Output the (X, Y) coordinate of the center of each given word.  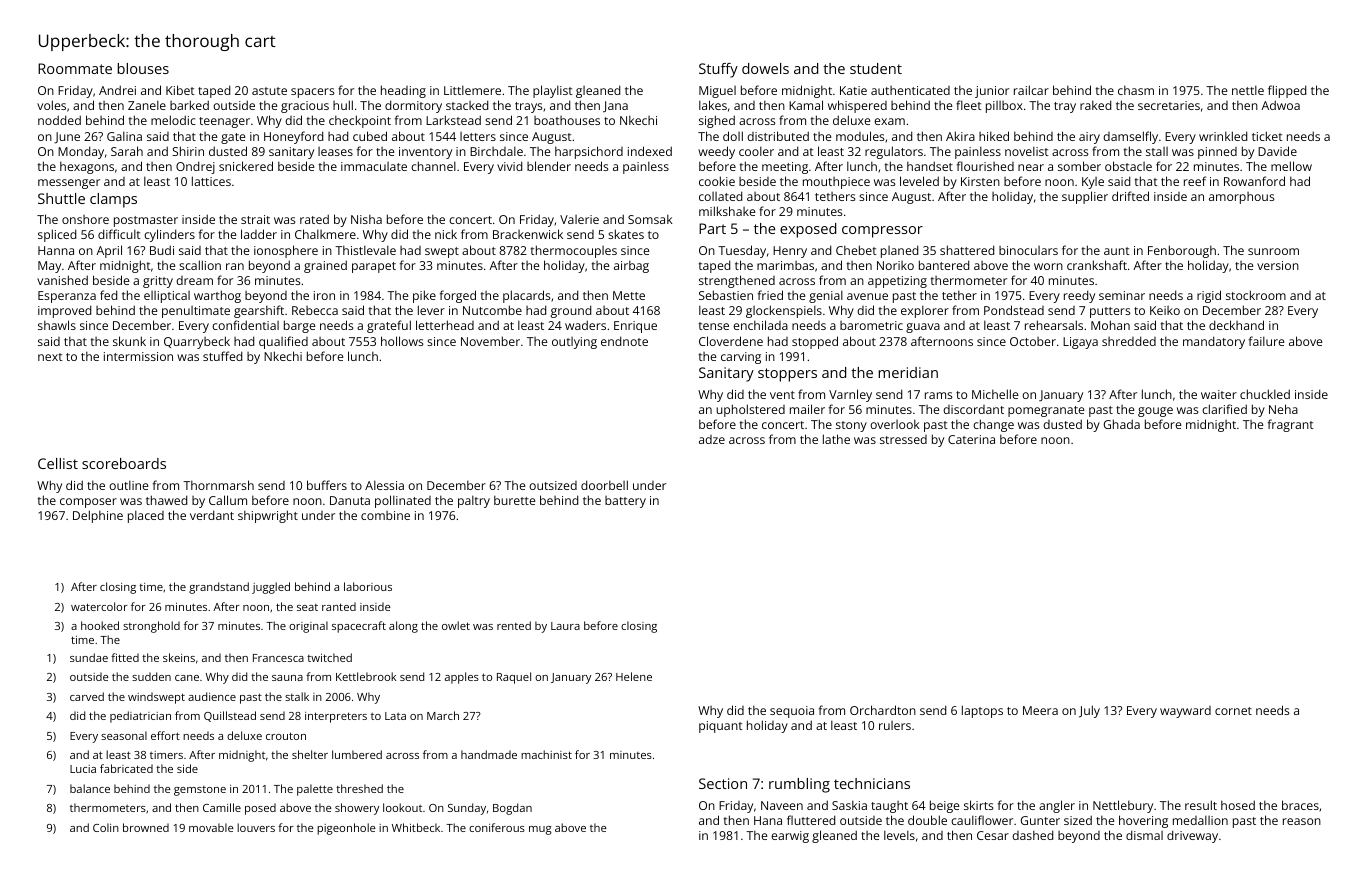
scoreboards (124, 463)
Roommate (75, 68)
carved (87, 696)
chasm (1136, 90)
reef (1195, 181)
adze (712, 439)
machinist (546, 754)
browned (146, 827)
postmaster (146, 221)
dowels (765, 68)
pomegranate (1046, 411)
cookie (717, 181)
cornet (1233, 711)
